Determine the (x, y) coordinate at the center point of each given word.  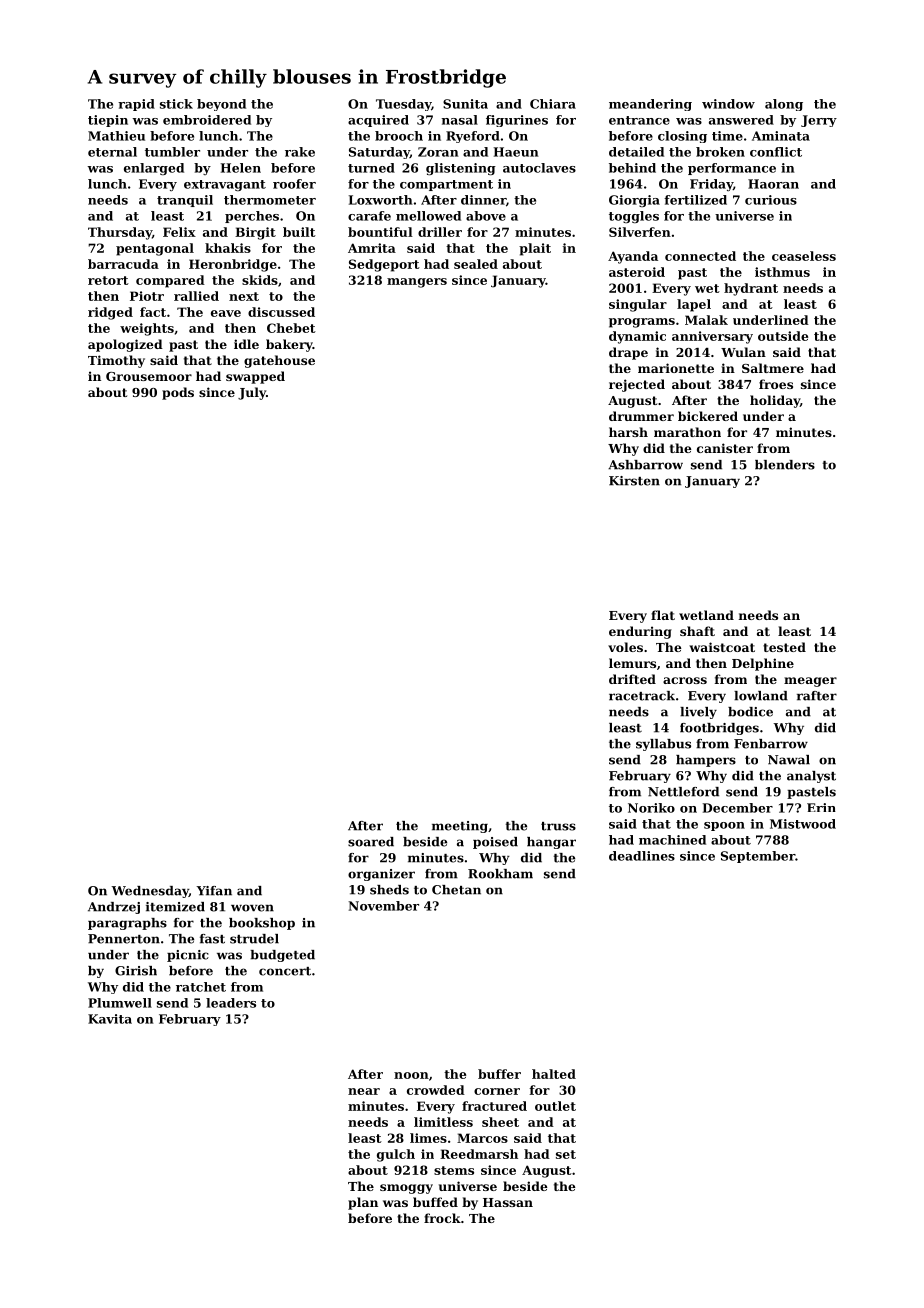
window (728, 104)
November (383, 906)
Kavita (110, 1019)
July (252, 393)
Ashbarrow (645, 465)
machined (672, 840)
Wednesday (150, 892)
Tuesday (403, 105)
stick (176, 104)
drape (628, 353)
